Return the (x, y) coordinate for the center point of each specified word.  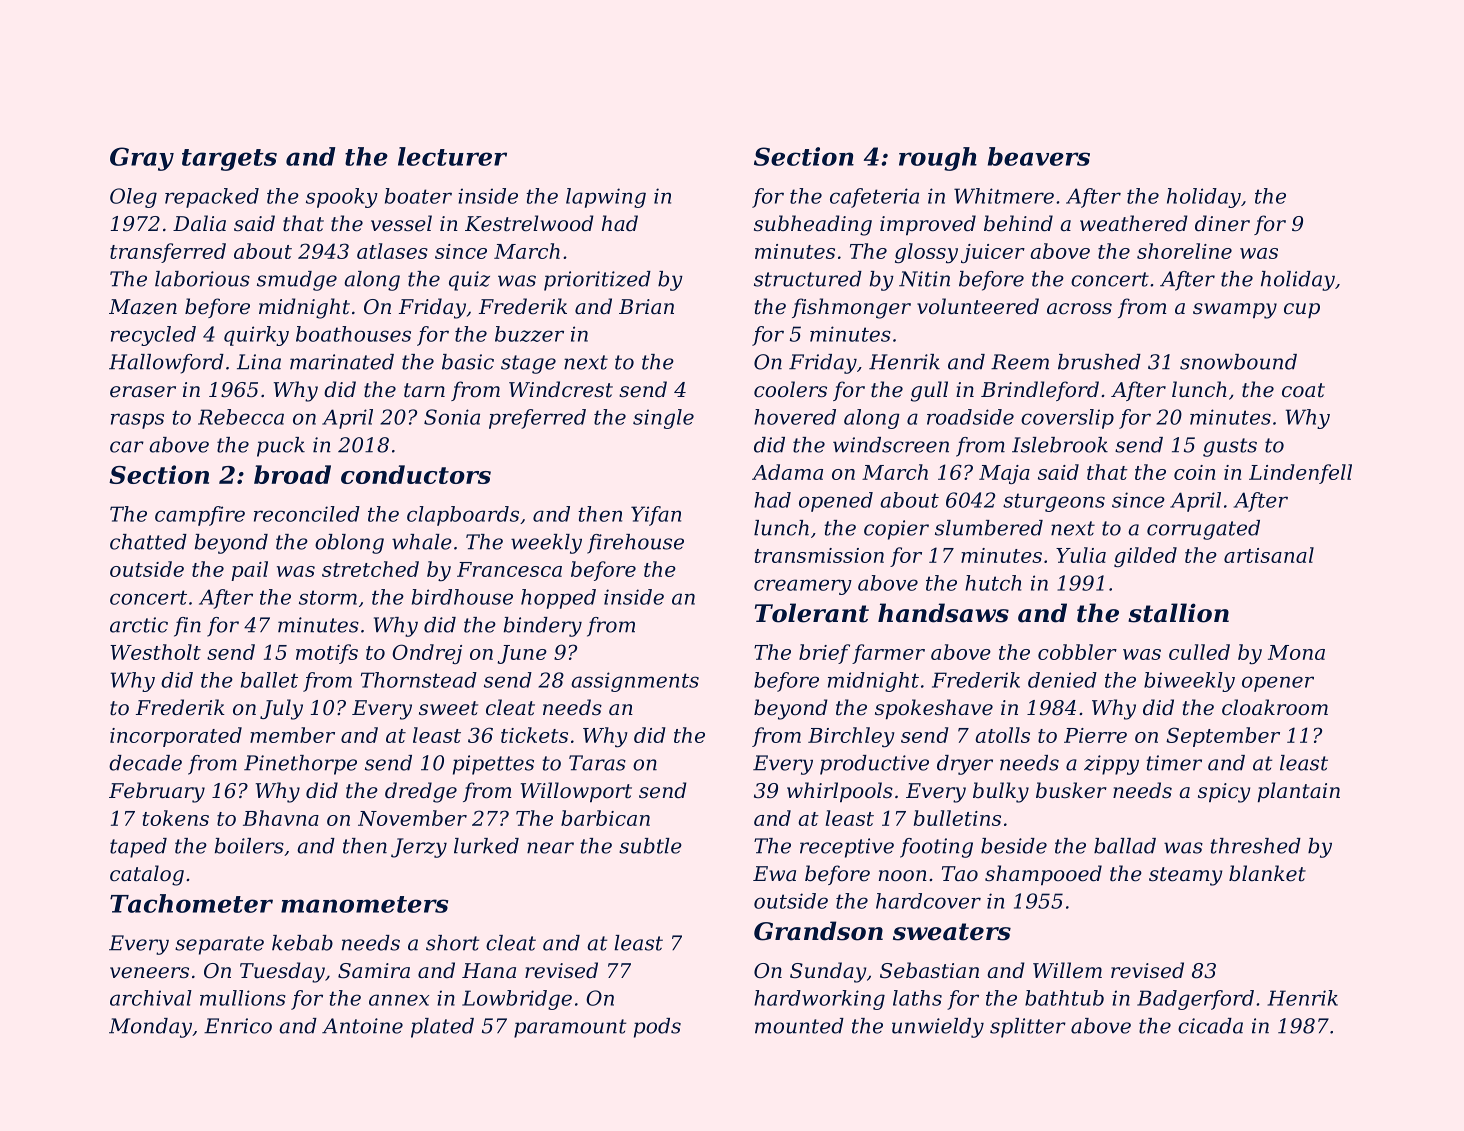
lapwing (606, 198)
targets (229, 160)
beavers (1039, 156)
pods (657, 1028)
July (281, 709)
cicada (1210, 1026)
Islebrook (1060, 445)
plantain (1299, 792)
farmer (888, 654)
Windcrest (561, 389)
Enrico (238, 1026)
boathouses (353, 334)
